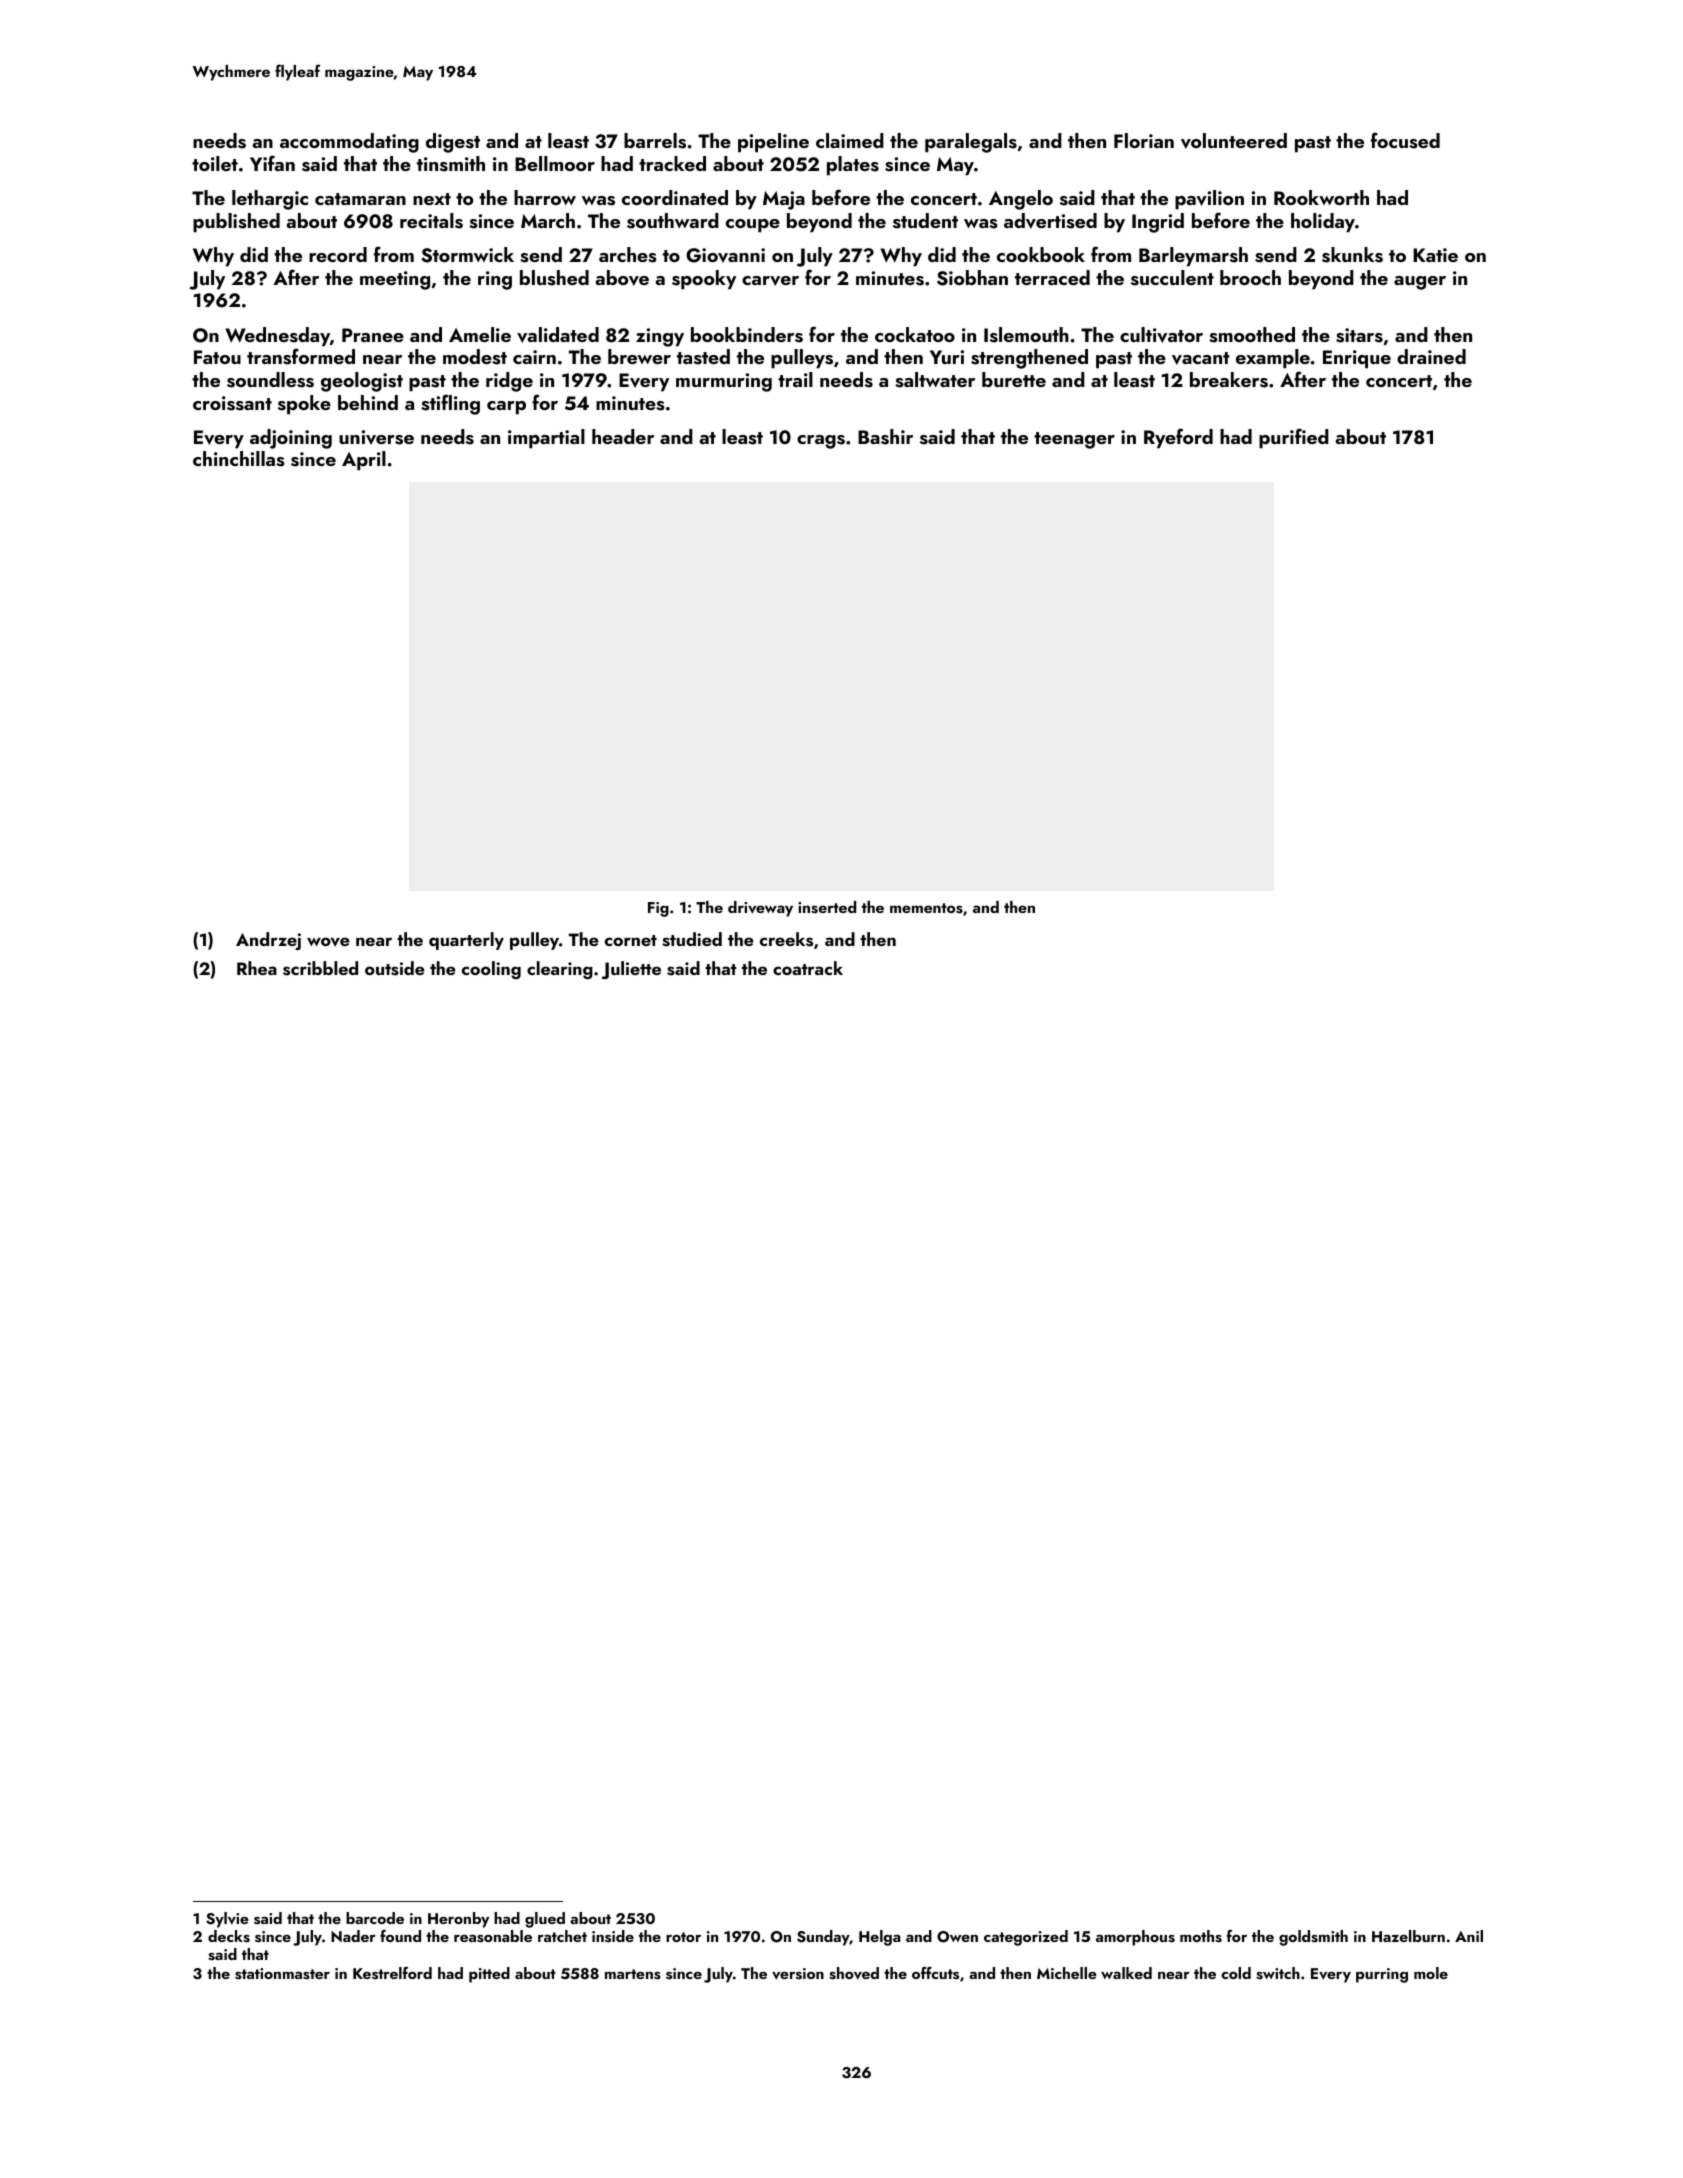  What do you see at coordinates (1178, 438) in the image?
I see `Ryeford` at bounding box center [1178, 438].
